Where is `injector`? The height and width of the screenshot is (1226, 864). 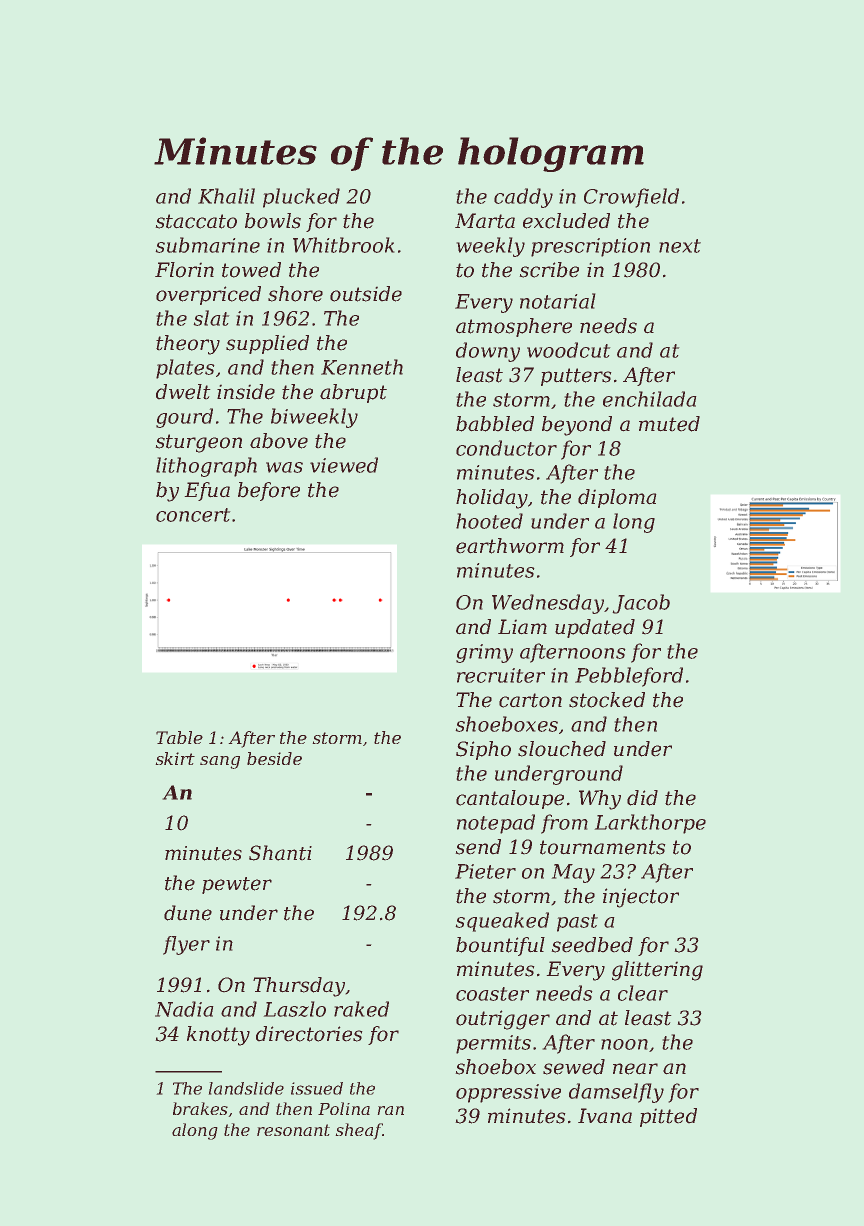
injector is located at coordinates (641, 898).
